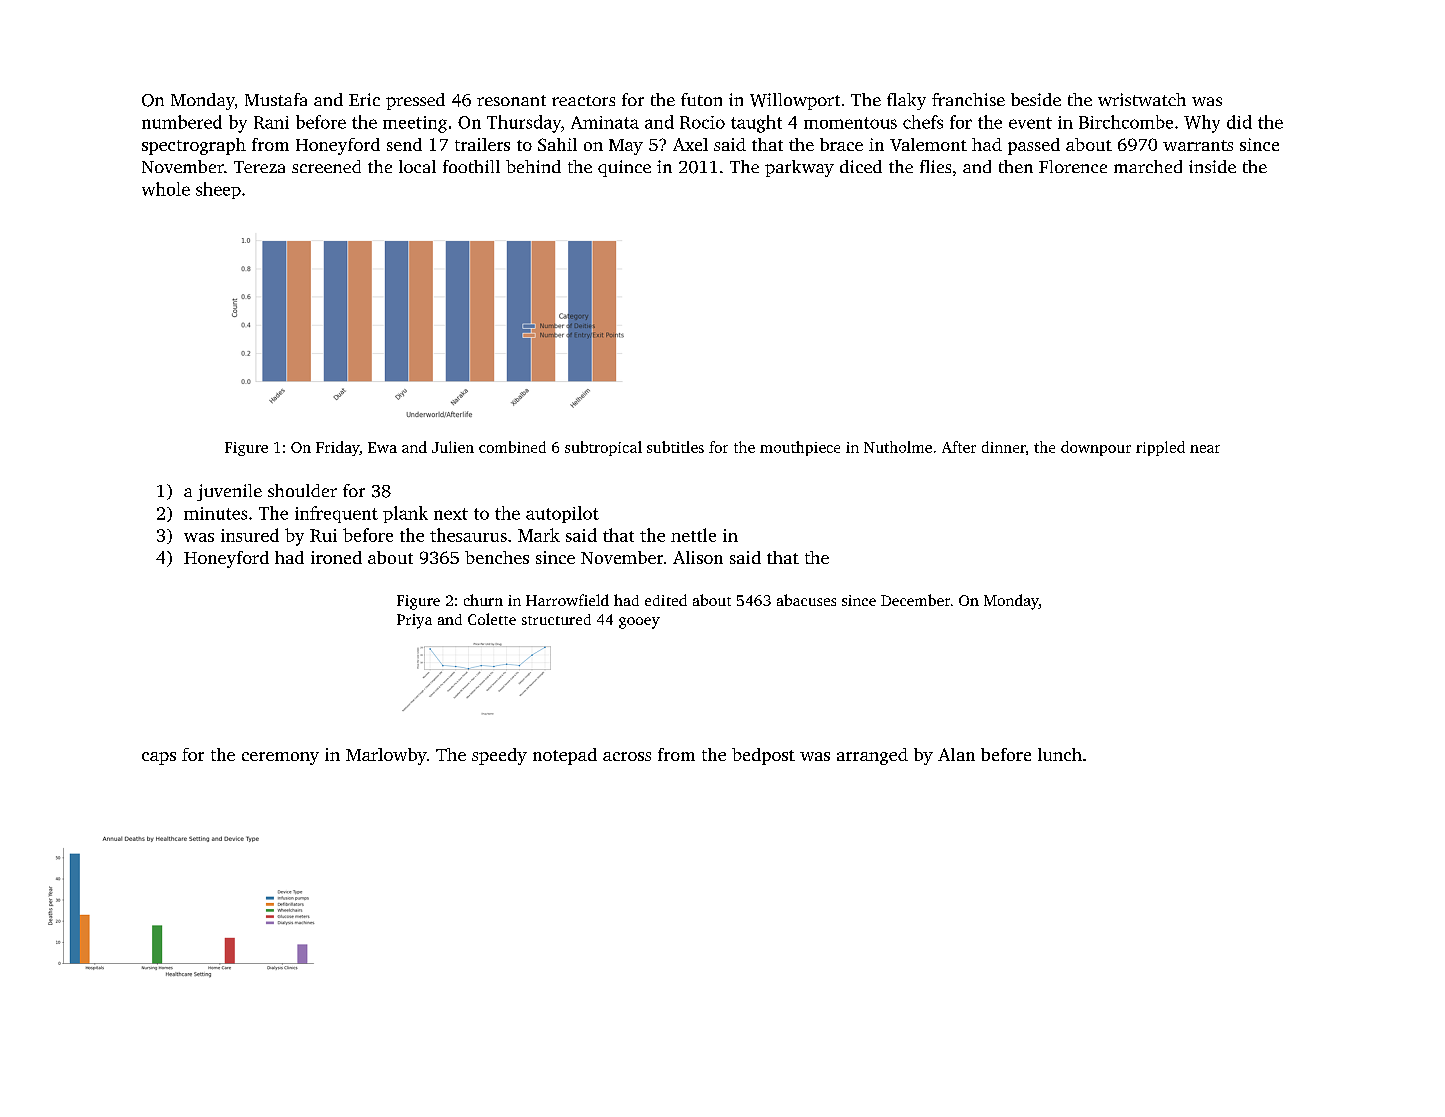  What do you see at coordinates (159, 758) in the screenshot?
I see `caps` at bounding box center [159, 758].
